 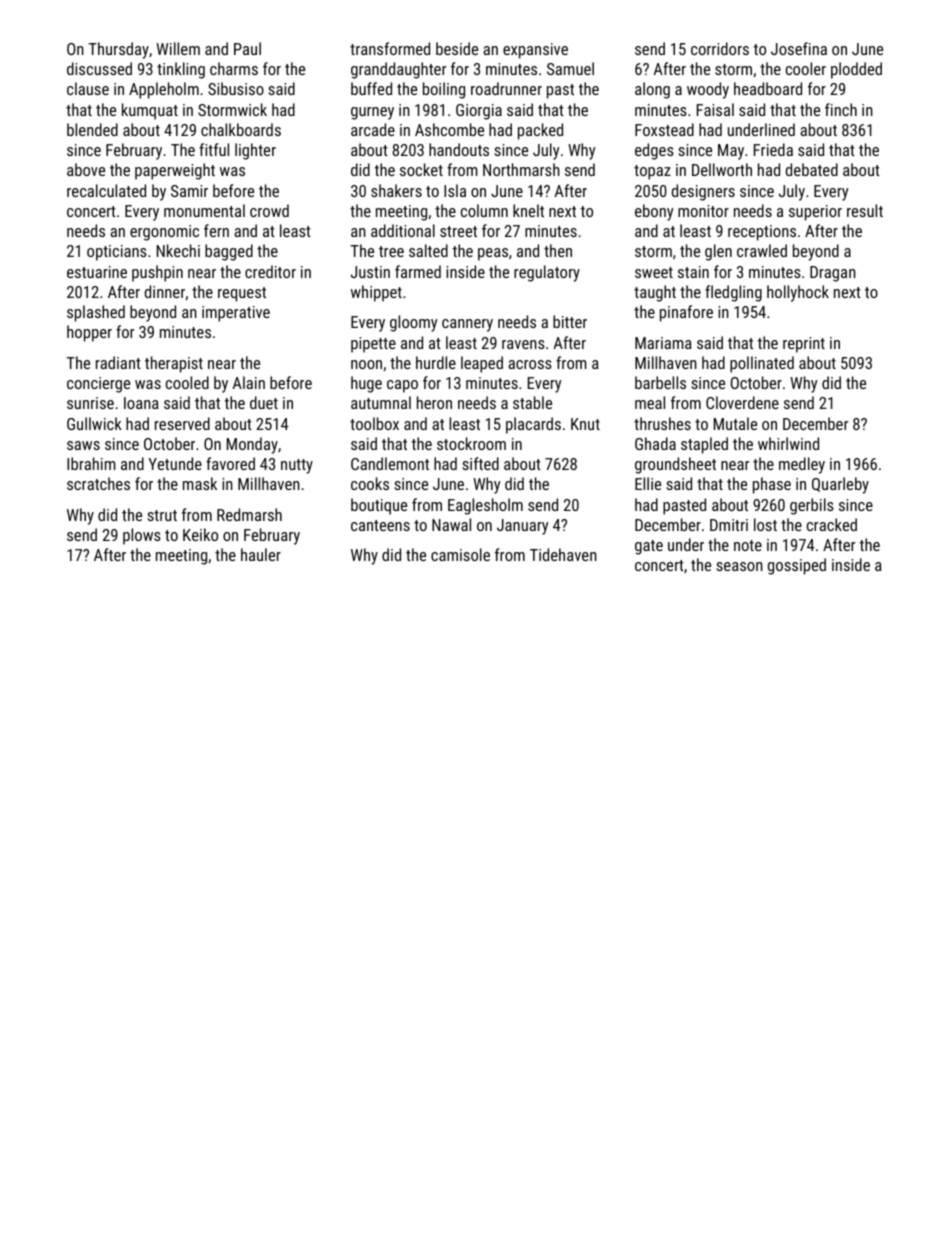 What do you see at coordinates (547, 273) in the page?
I see `regulatory` at bounding box center [547, 273].
